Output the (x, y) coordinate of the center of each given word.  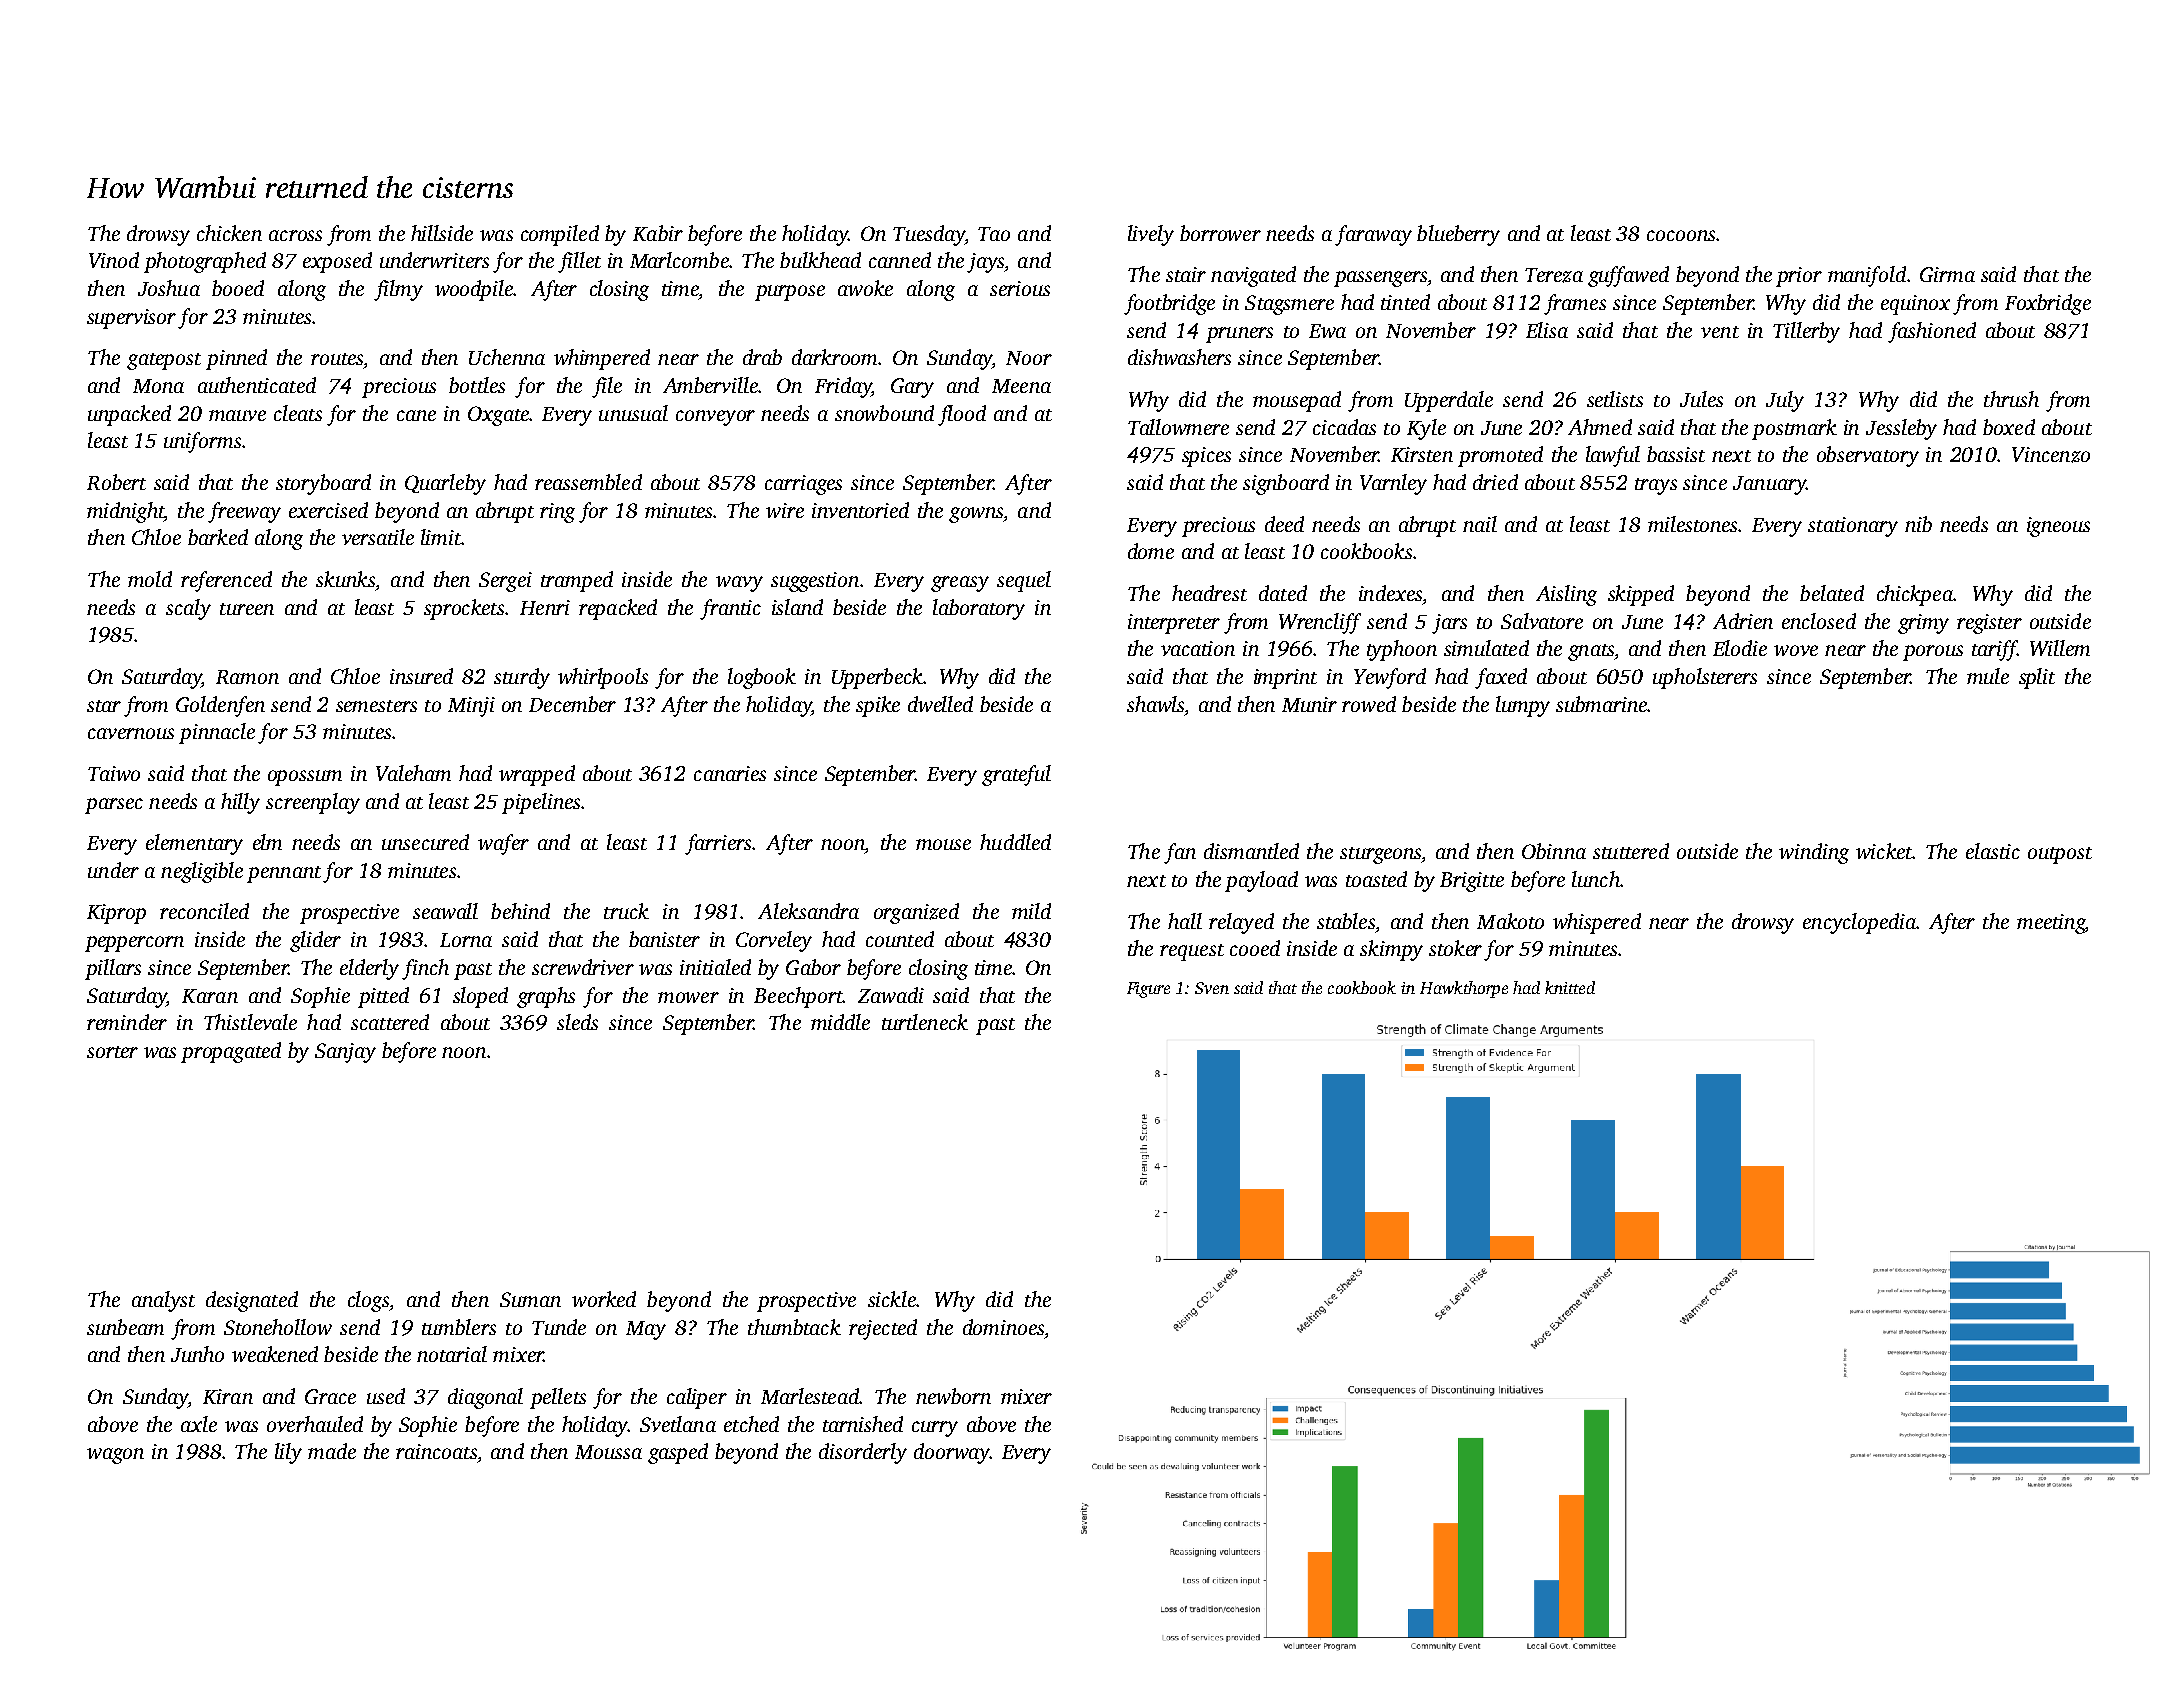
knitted (1570, 987)
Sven (1212, 988)
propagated (231, 1052)
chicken (229, 233)
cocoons (1681, 235)
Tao (994, 234)
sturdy (522, 678)
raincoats (436, 1451)
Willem (2060, 648)
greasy (960, 584)
